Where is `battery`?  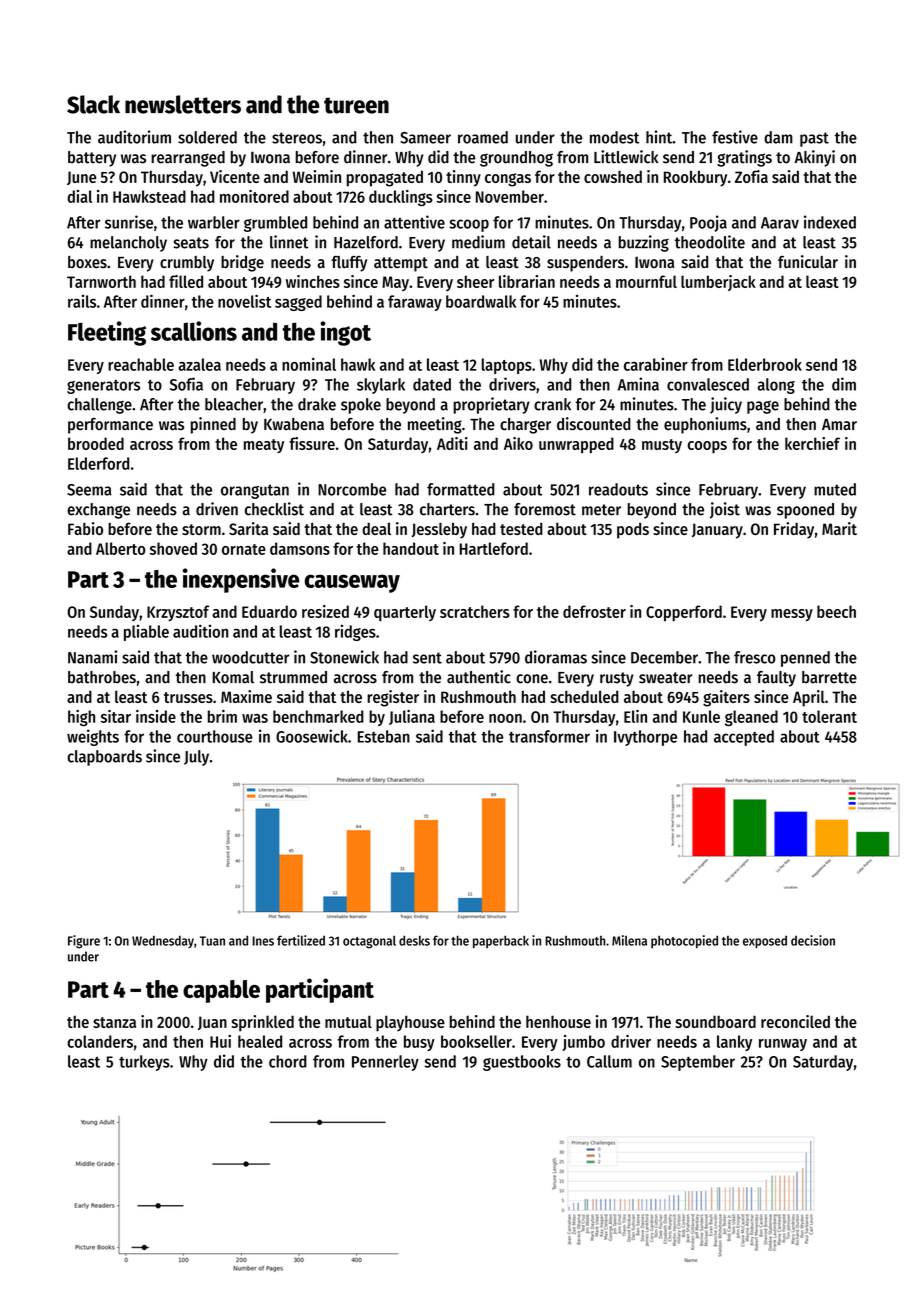
battery is located at coordinates (92, 159).
